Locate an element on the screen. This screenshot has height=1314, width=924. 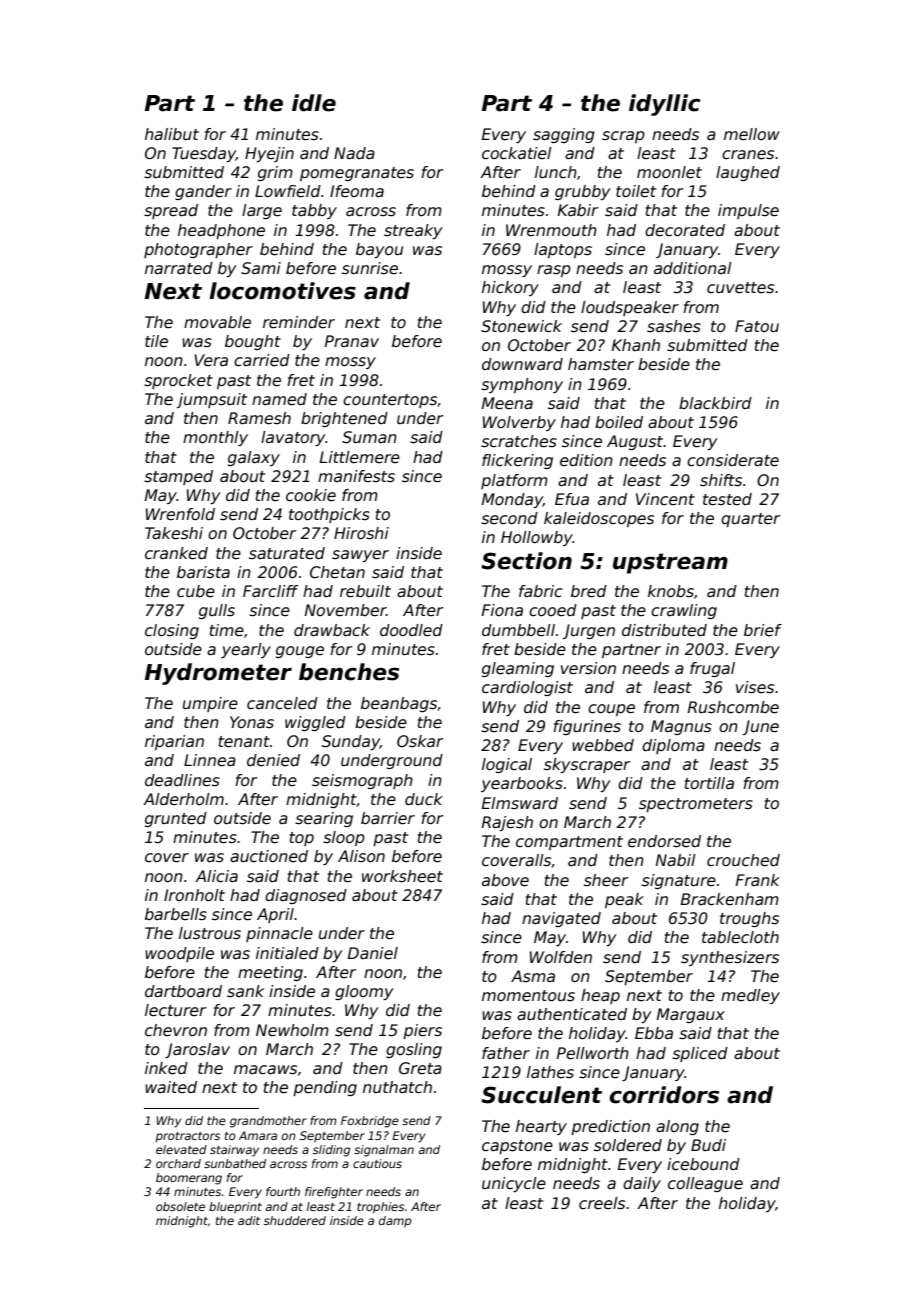
adit is located at coordinates (249, 1220).
